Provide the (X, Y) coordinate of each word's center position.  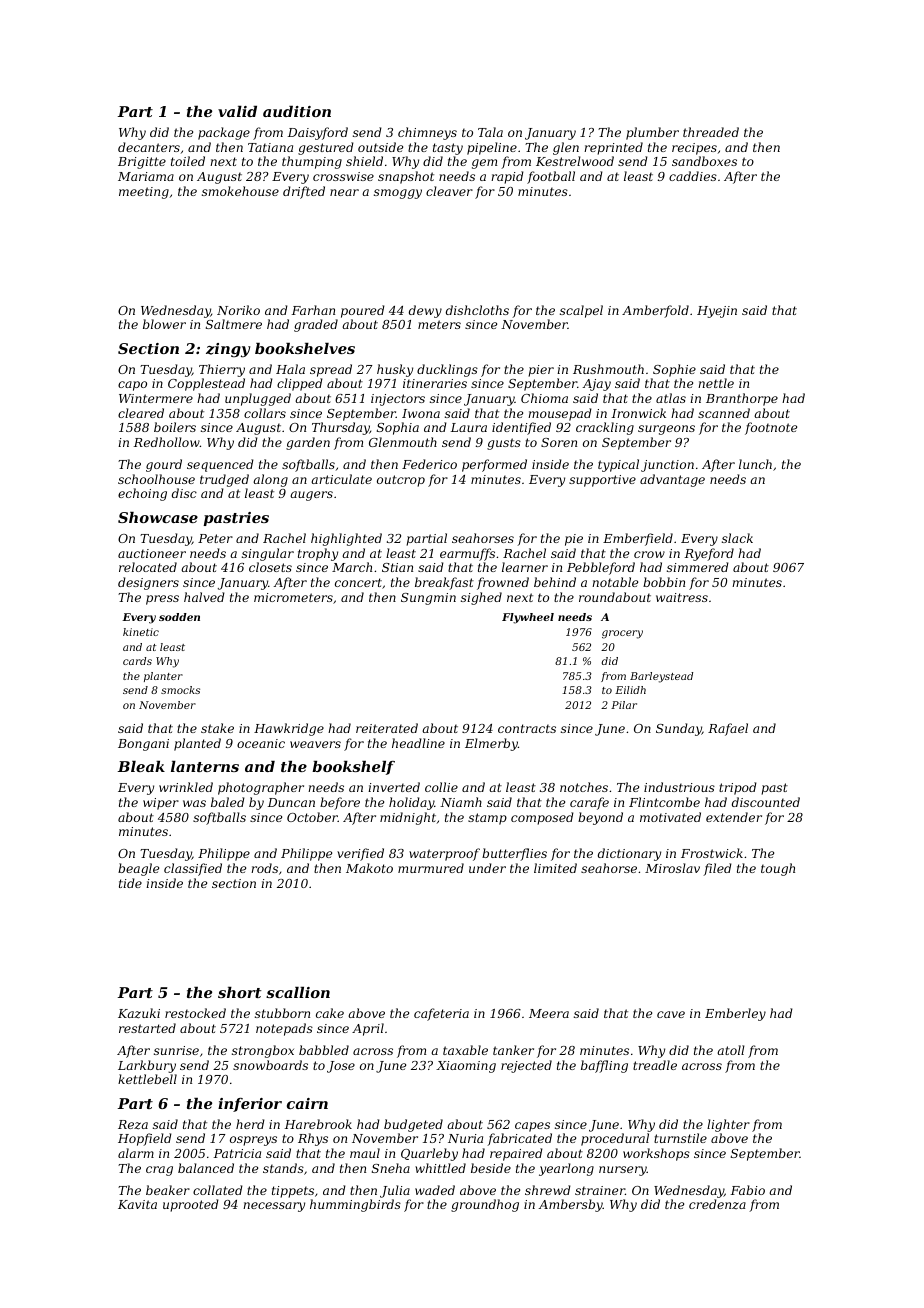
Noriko (238, 310)
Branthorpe (742, 399)
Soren (559, 442)
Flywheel (528, 618)
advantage (672, 480)
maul (365, 1153)
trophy (318, 554)
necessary (274, 1207)
